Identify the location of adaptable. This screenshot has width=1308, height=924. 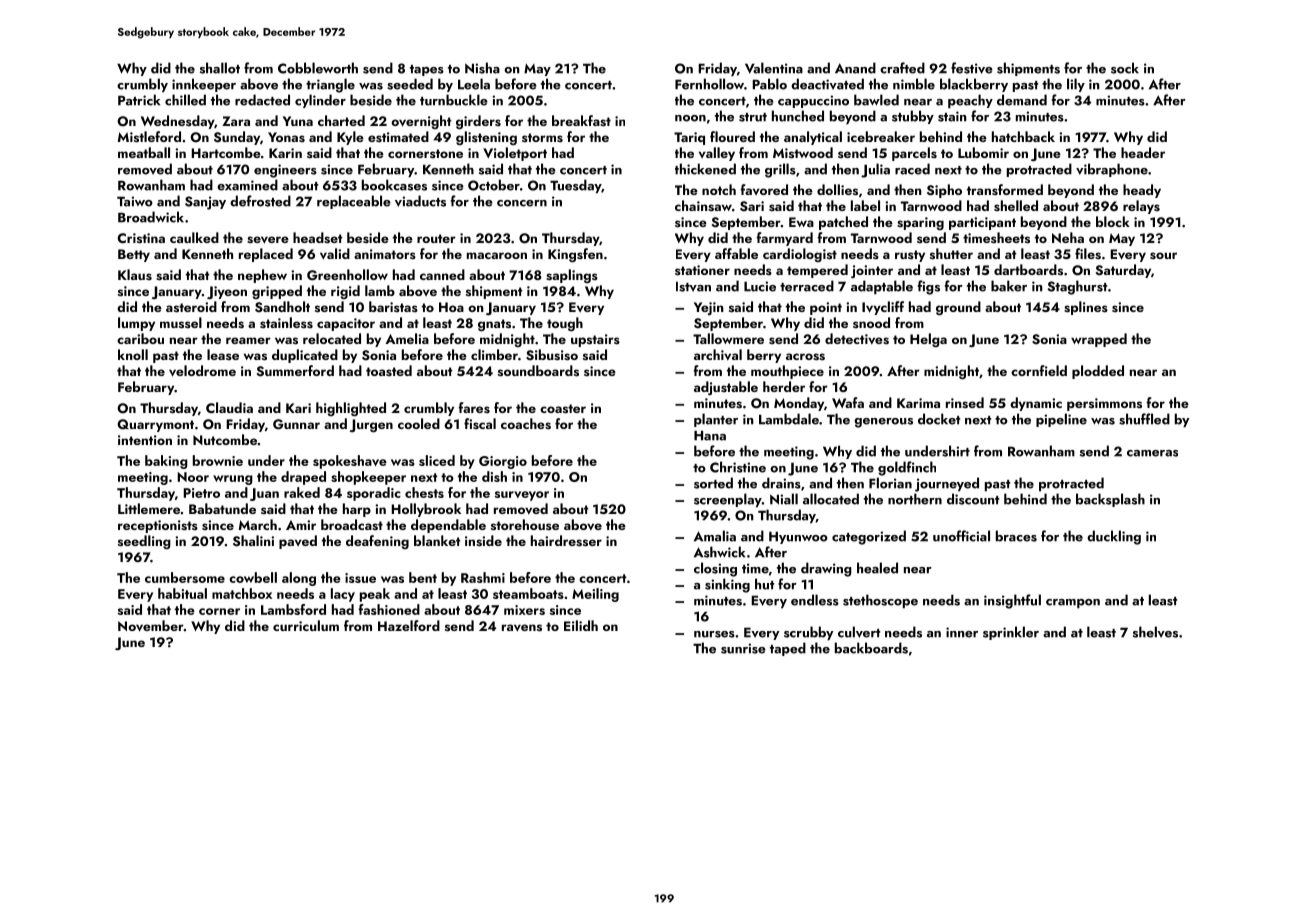
(882, 287).
